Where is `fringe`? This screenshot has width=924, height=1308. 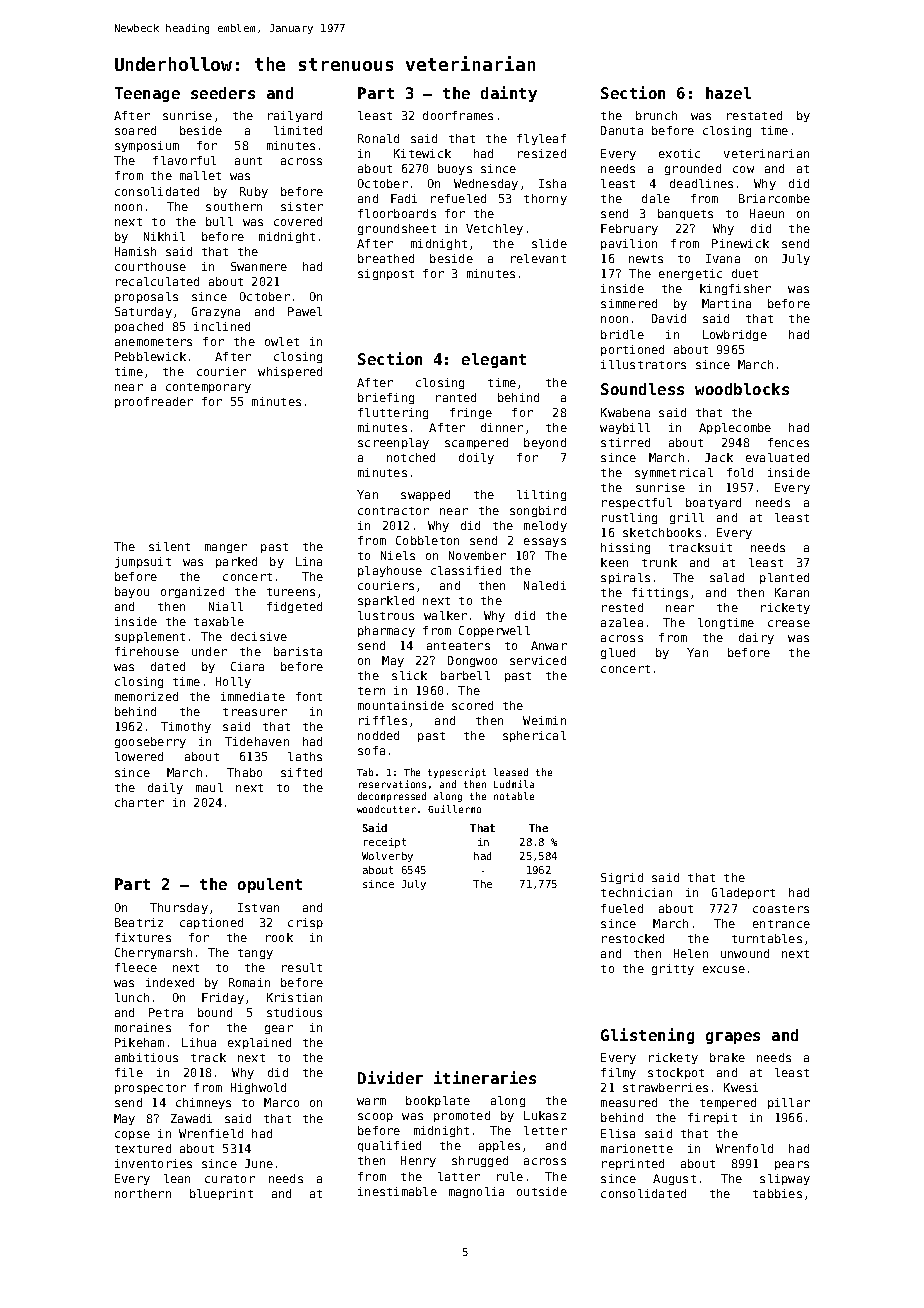
fringe is located at coordinates (471, 413).
